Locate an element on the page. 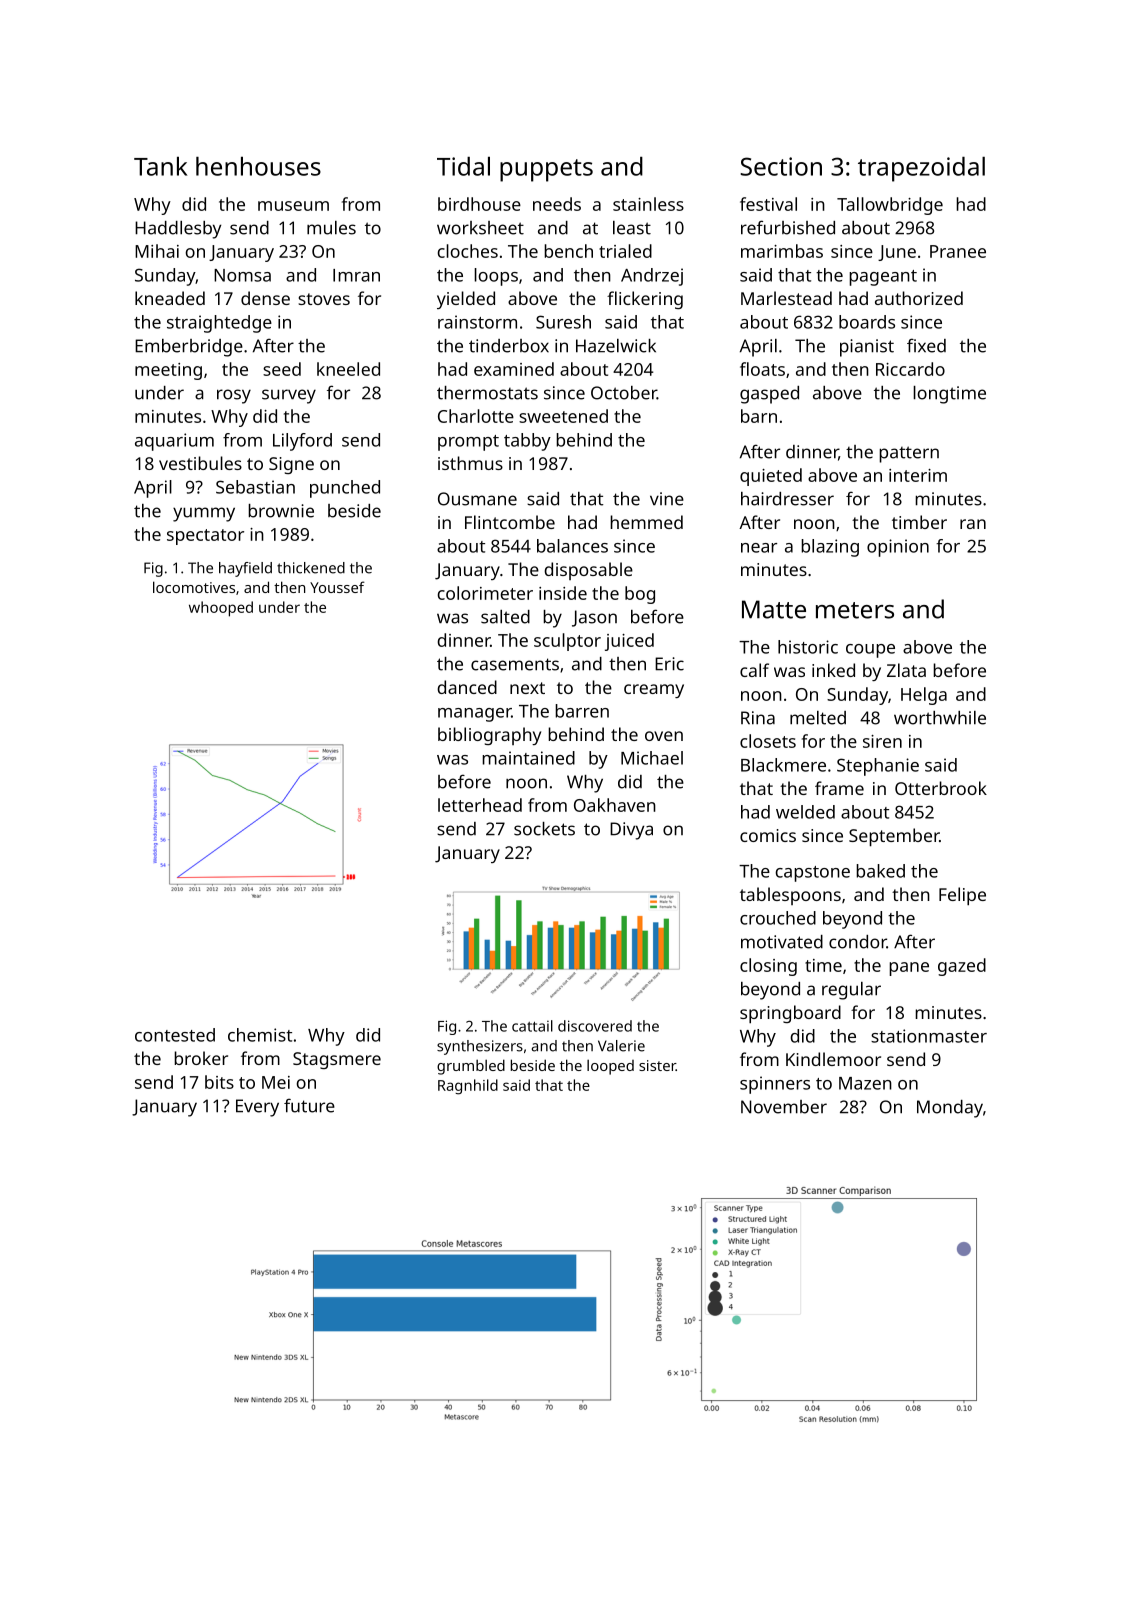 This page has width=1121, height=1624. puppets is located at coordinates (546, 170).
